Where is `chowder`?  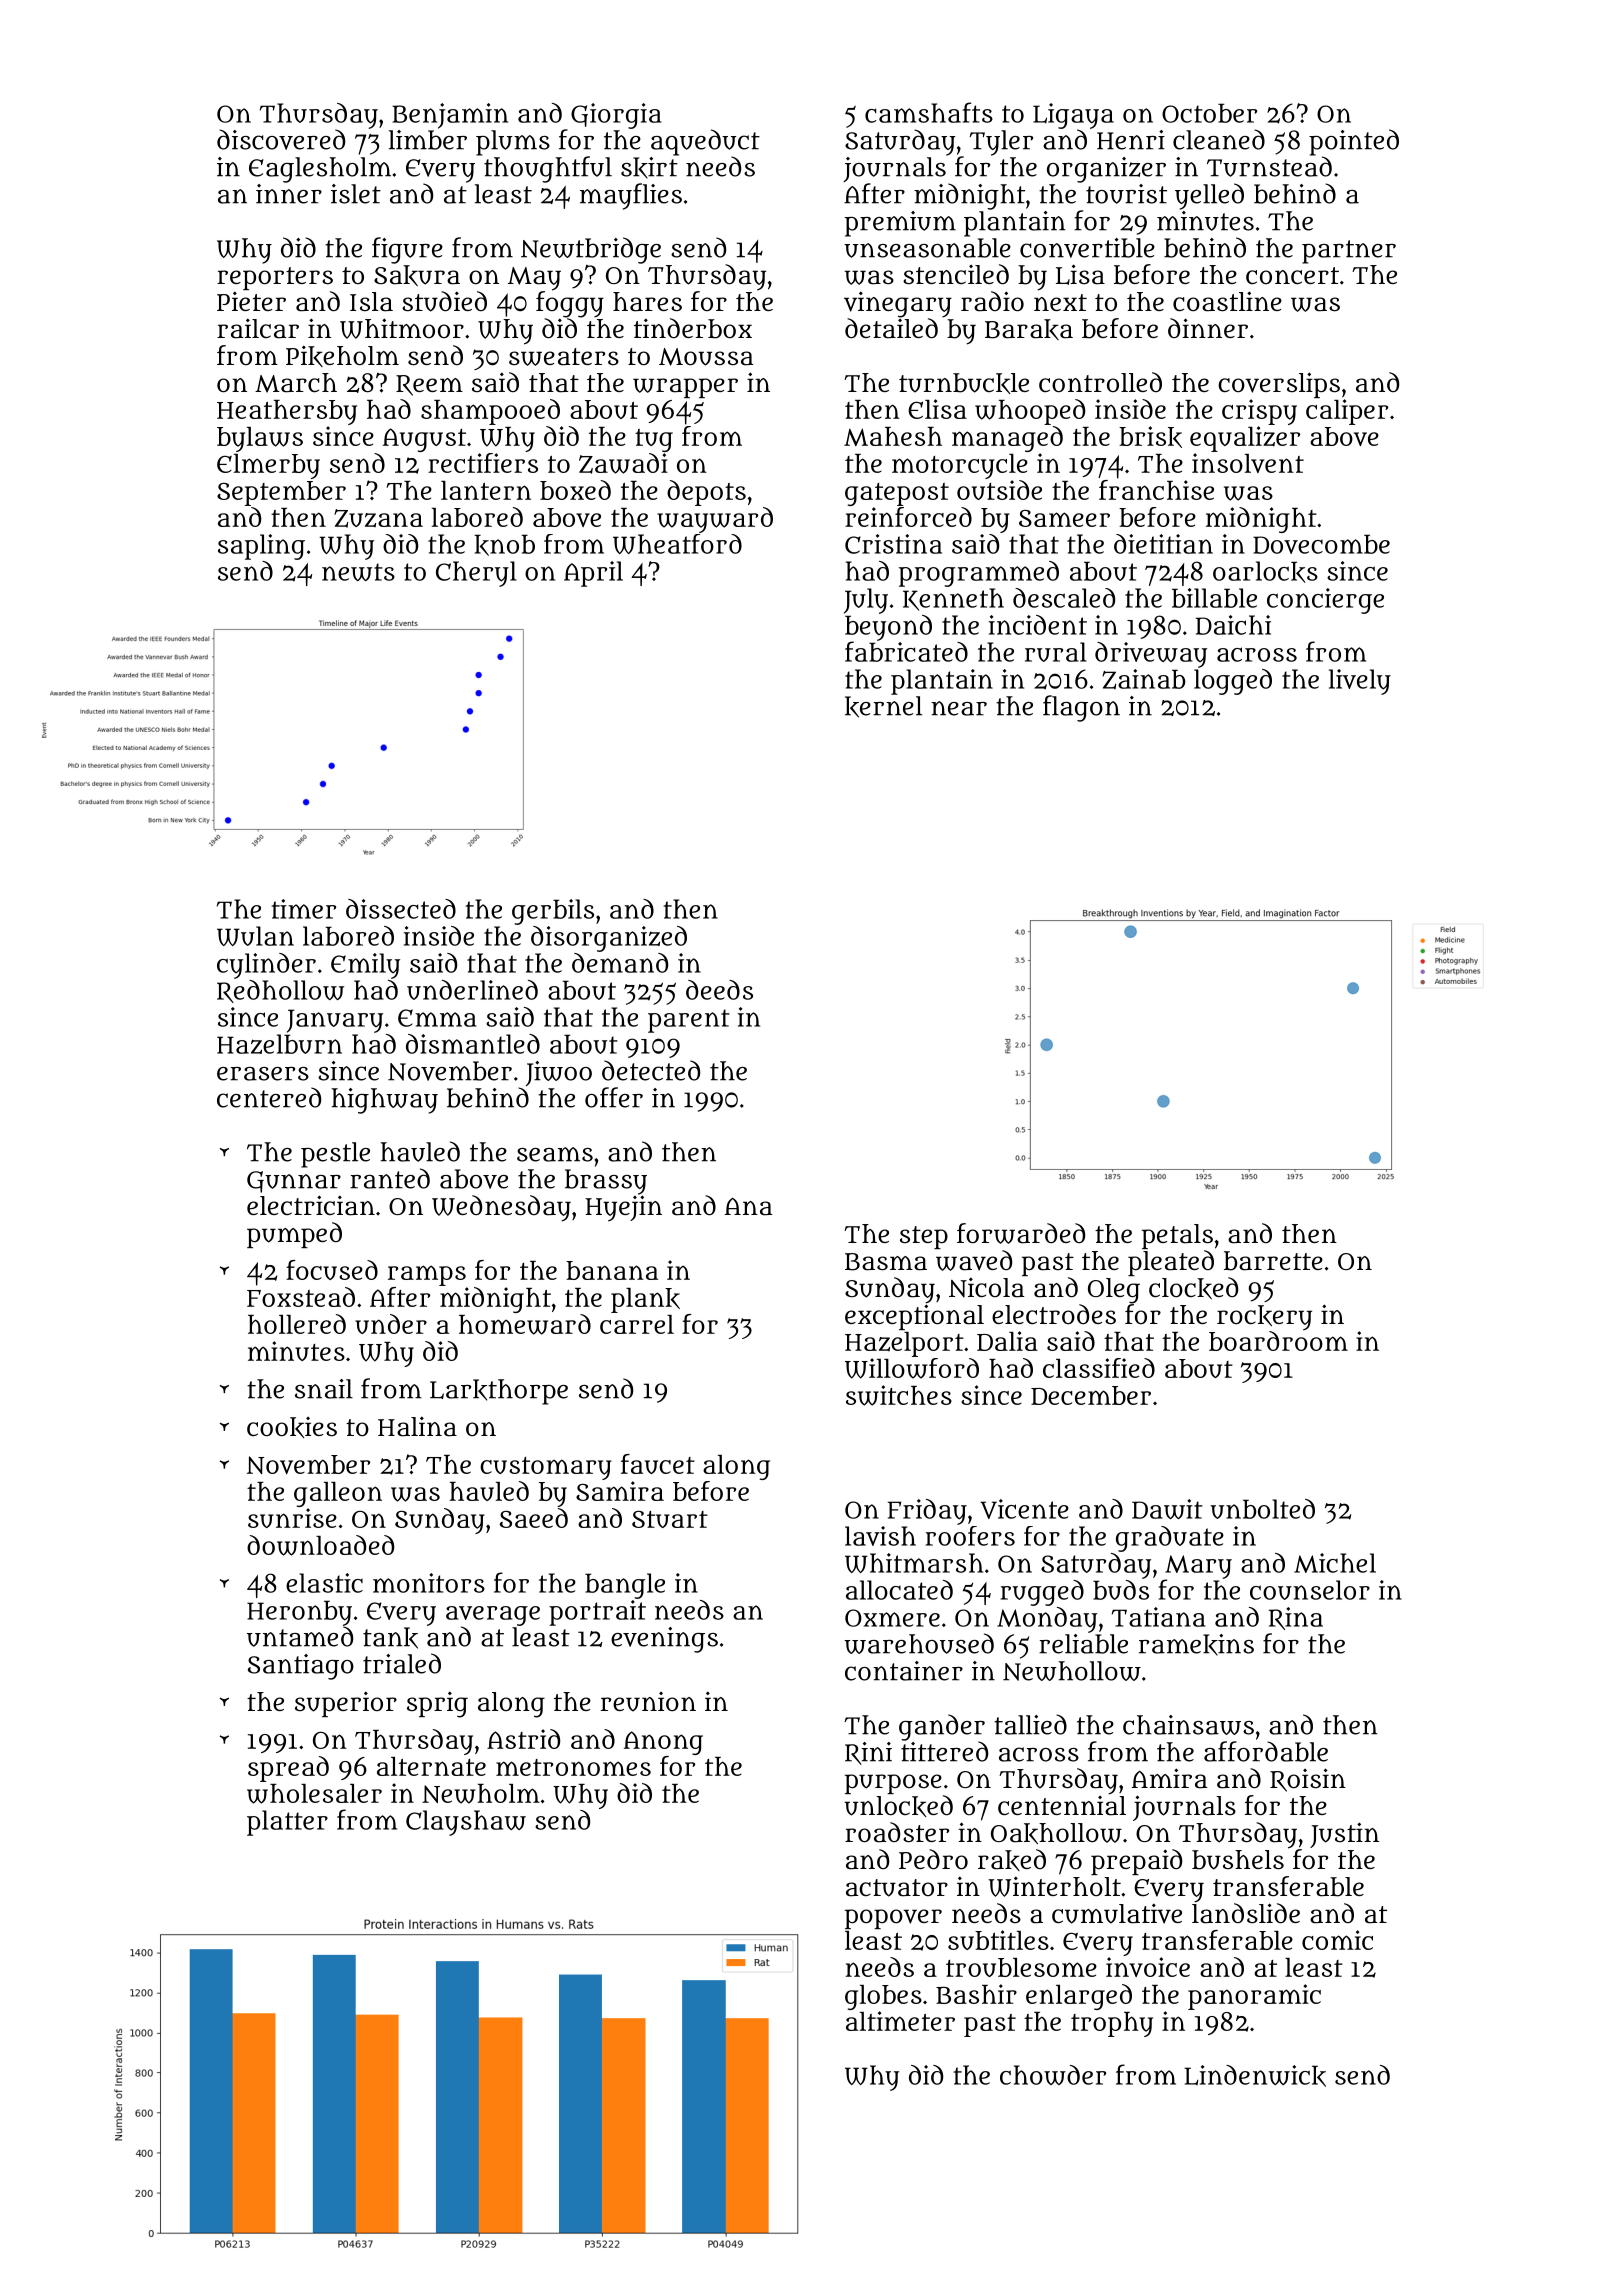 chowder is located at coordinates (1053, 2075).
